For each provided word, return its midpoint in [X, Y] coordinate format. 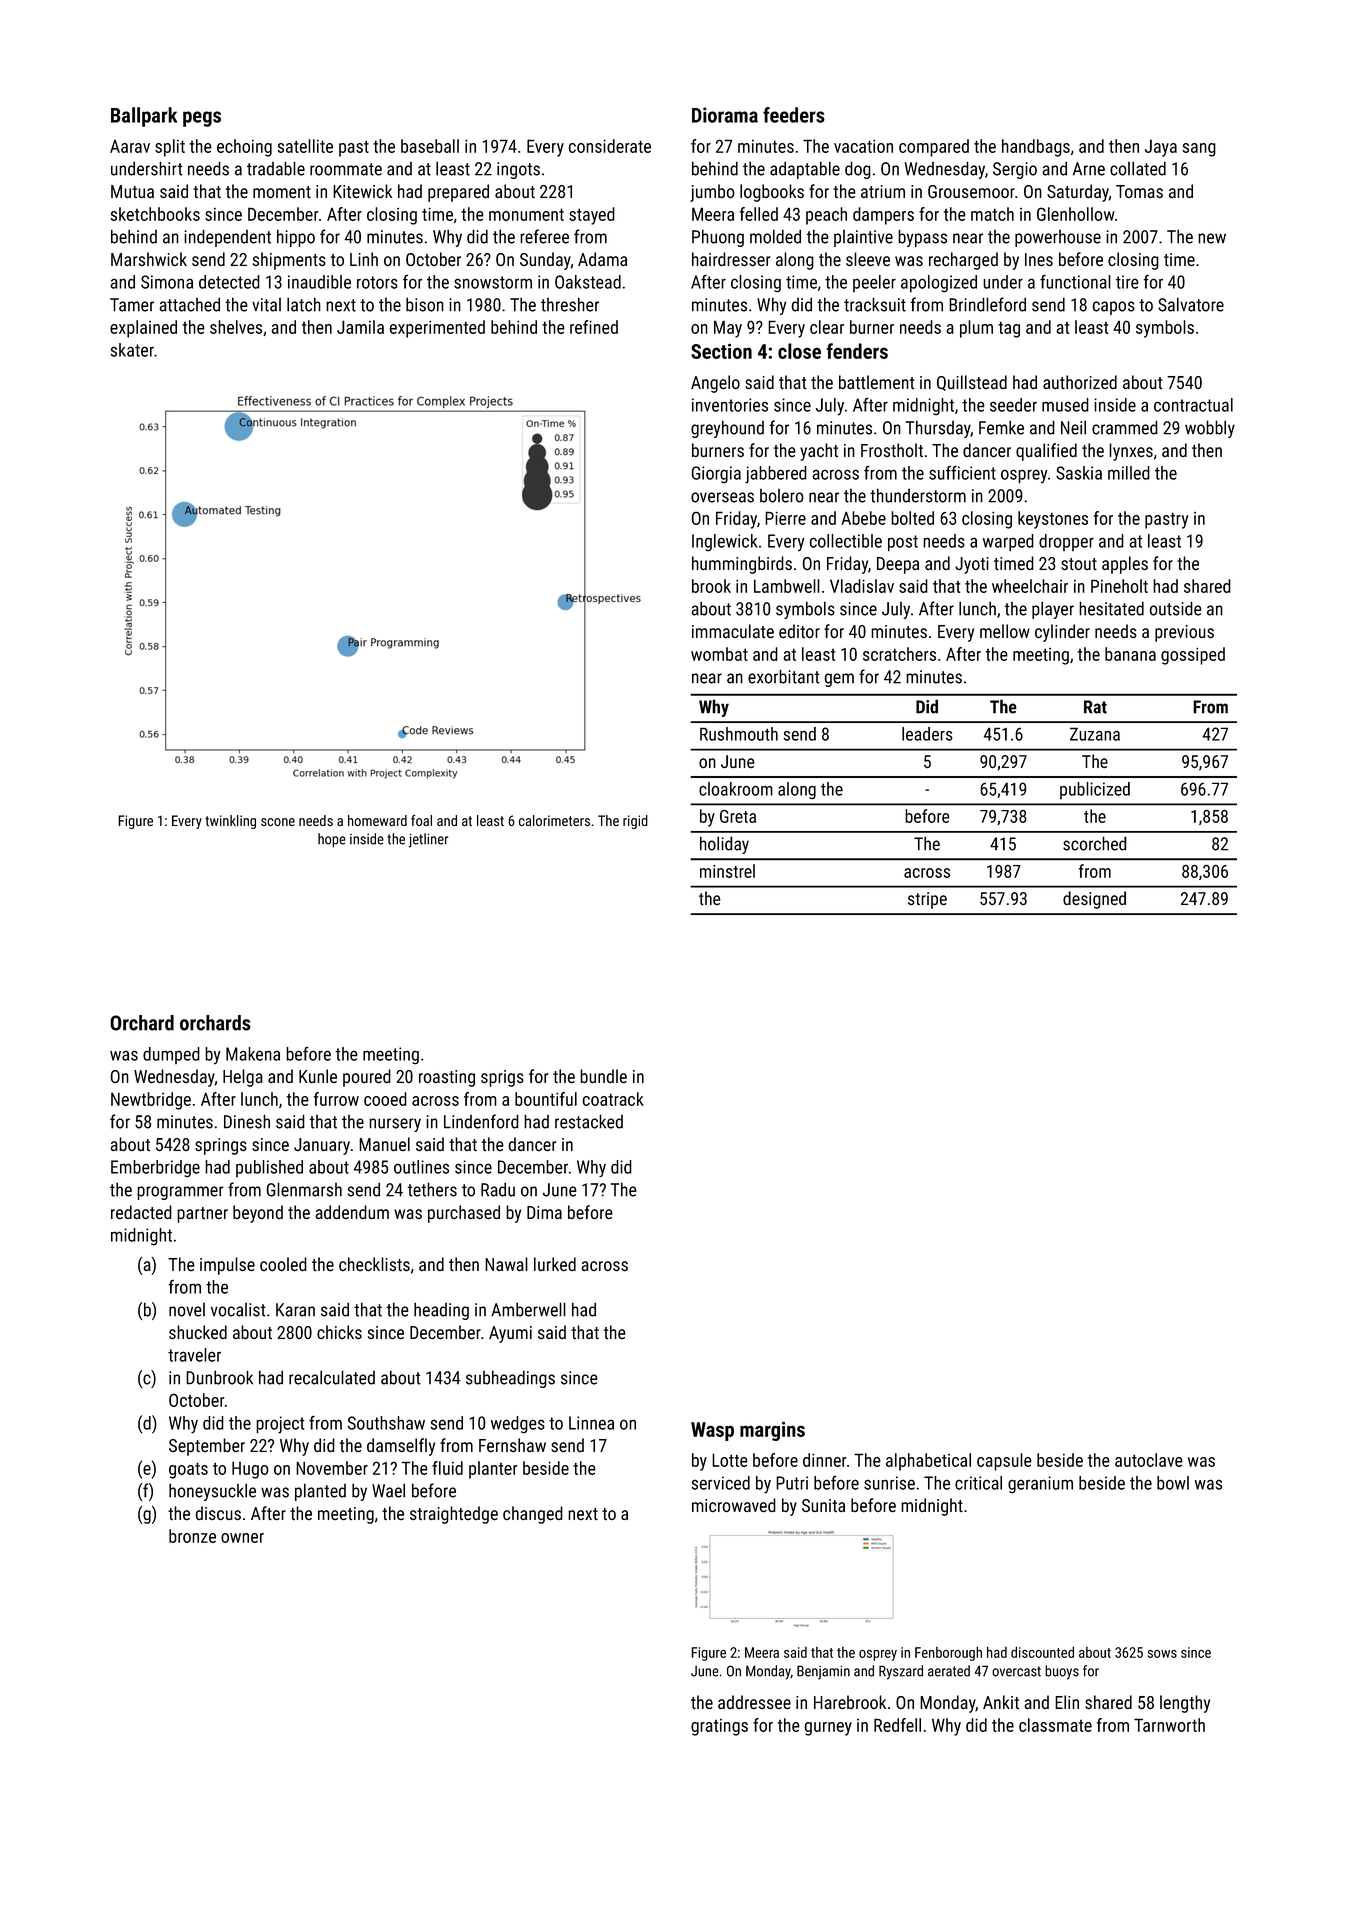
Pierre [785, 518]
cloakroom [736, 789]
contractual [1193, 405]
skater [132, 350]
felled [759, 214]
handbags [1036, 148]
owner [242, 1538]
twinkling [230, 822]
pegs [202, 119]
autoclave [1149, 1460]
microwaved [734, 1505]
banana [1130, 654]
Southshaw [386, 1423]
